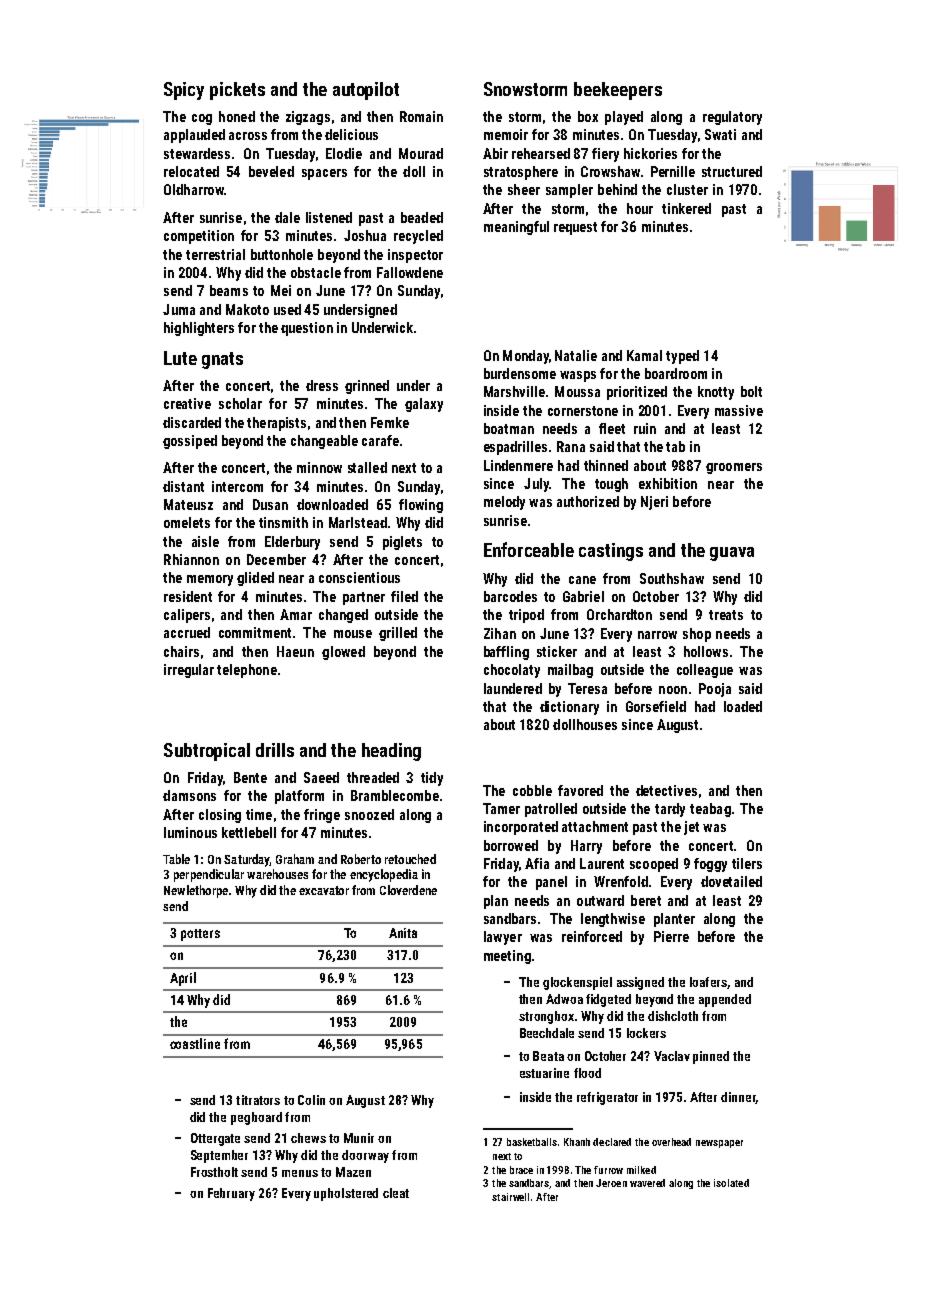 The height and width of the screenshot is (1314, 926). What do you see at coordinates (673, 690) in the screenshot?
I see `noon` at bounding box center [673, 690].
